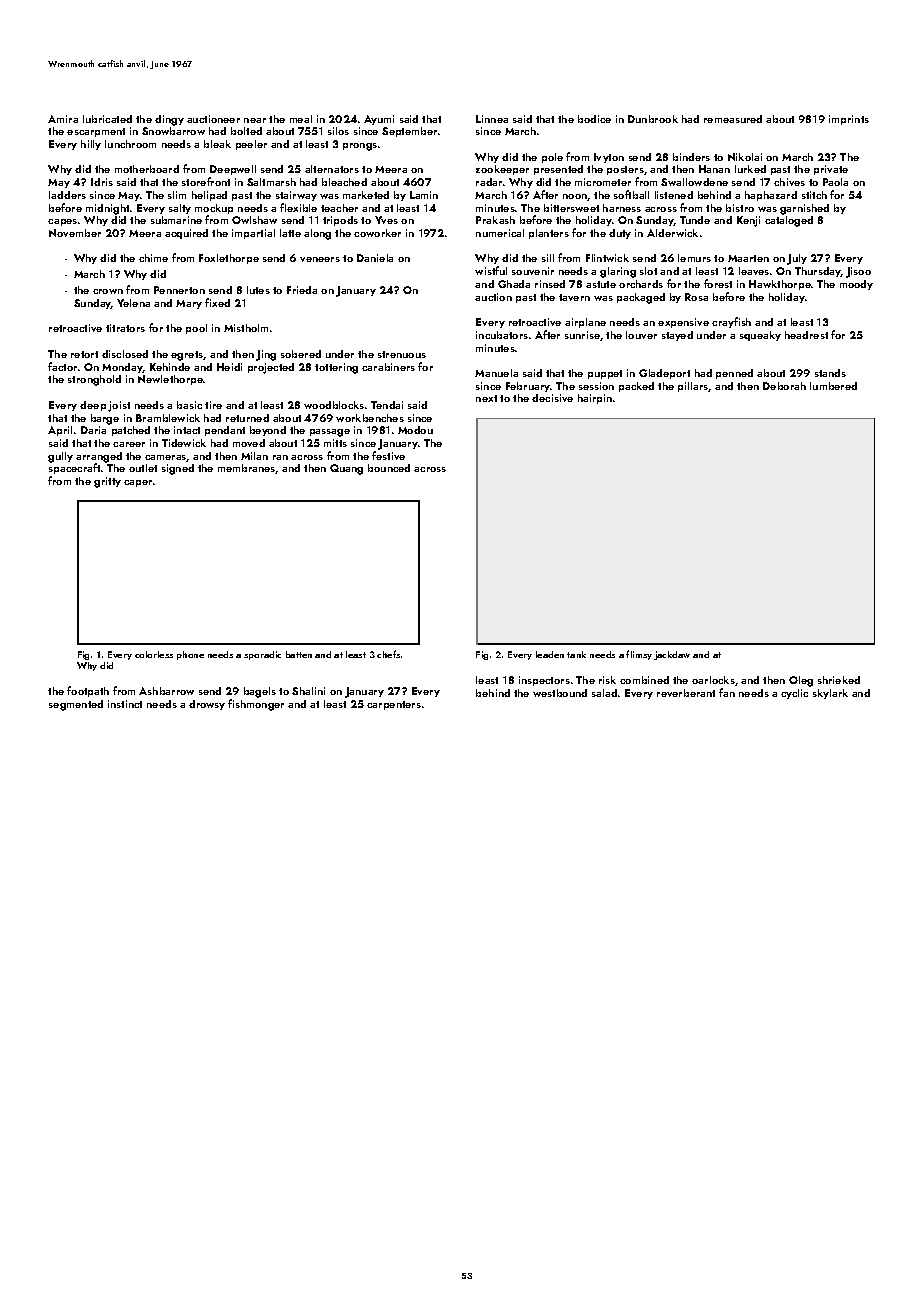 The image size is (924, 1308). What do you see at coordinates (335, 443) in the screenshot?
I see `mitts` at bounding box center [335, 443].
